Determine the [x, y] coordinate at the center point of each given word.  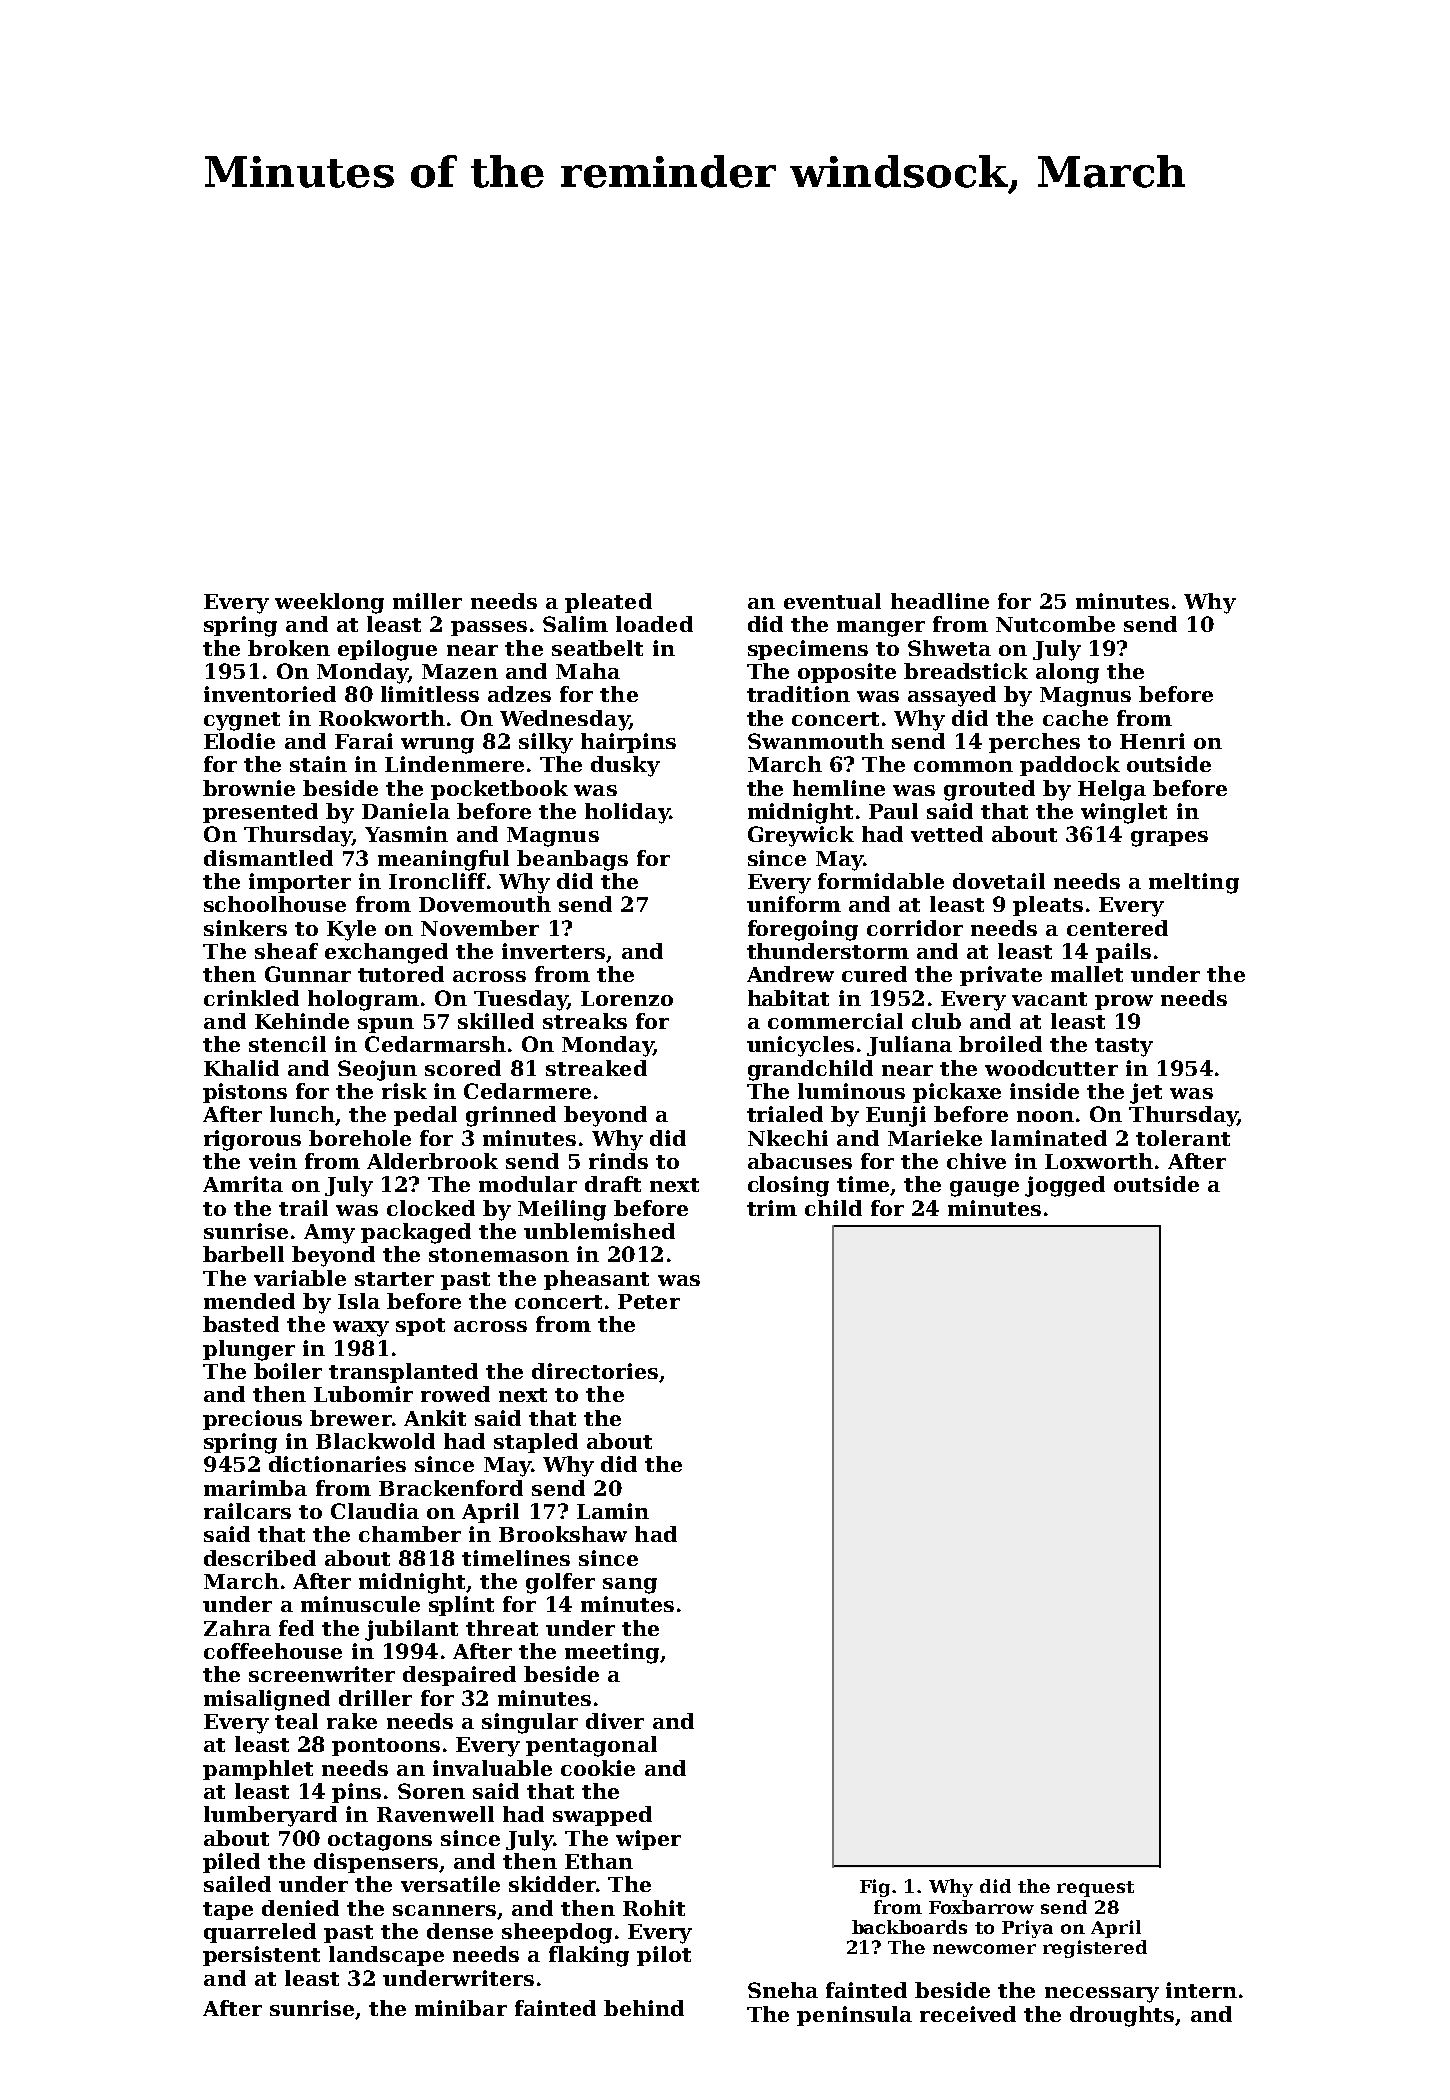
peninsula [854, 2016]
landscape [386, 1956]
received [968, 2014]
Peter [649, 1301]
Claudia [375, 1511]
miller [427, 601]
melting [1194, 883]
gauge [984, 1189]
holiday [627, 813]
